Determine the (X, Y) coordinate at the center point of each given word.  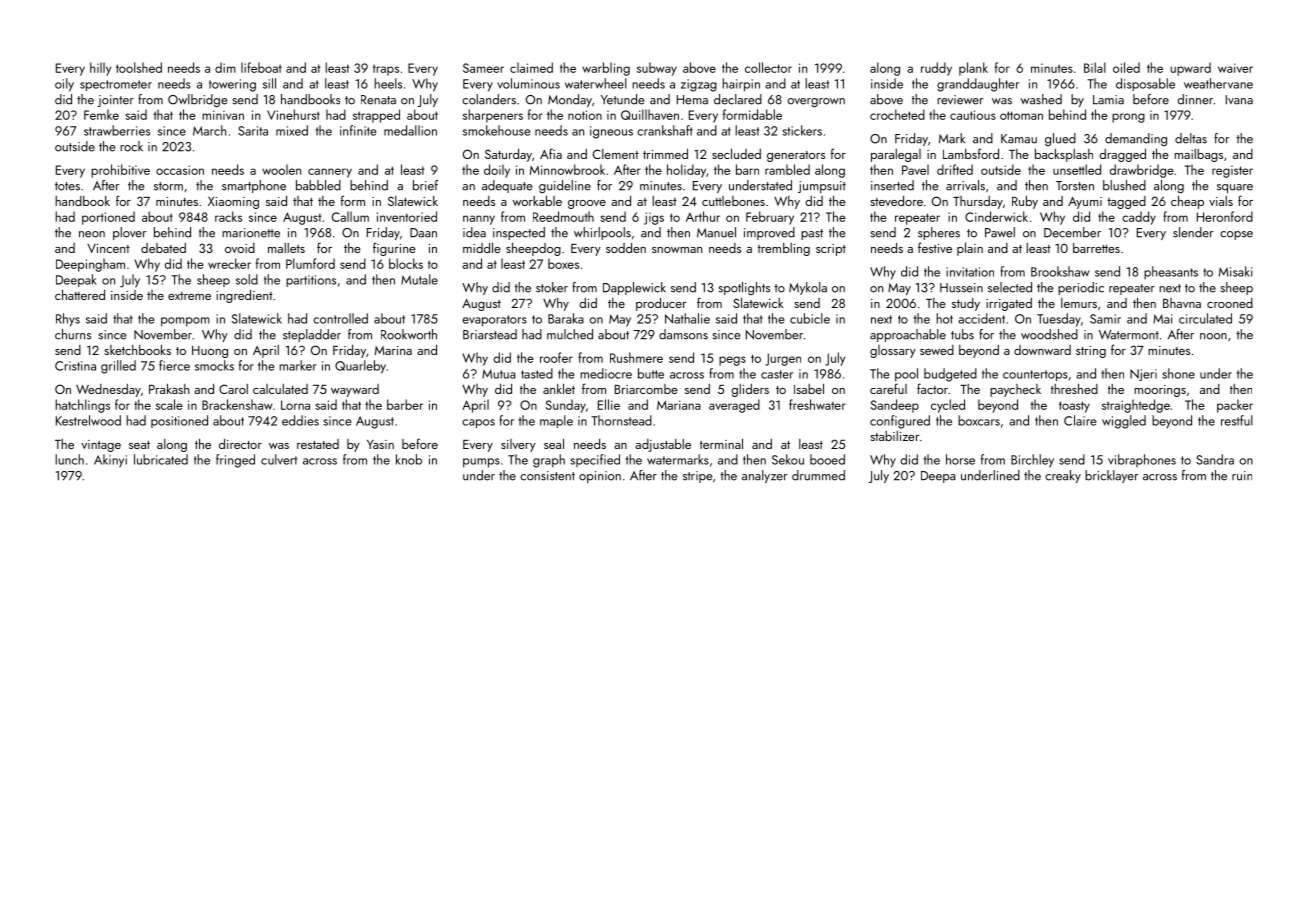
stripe (698, 477)
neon (92, 234)
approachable (908, 335)
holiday (686, 171)
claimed (531, 67)
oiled (1126, 67)
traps (386, 70)
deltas (1191, 138)
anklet (559, 388)
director (240, 443)
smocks (214, 365)
